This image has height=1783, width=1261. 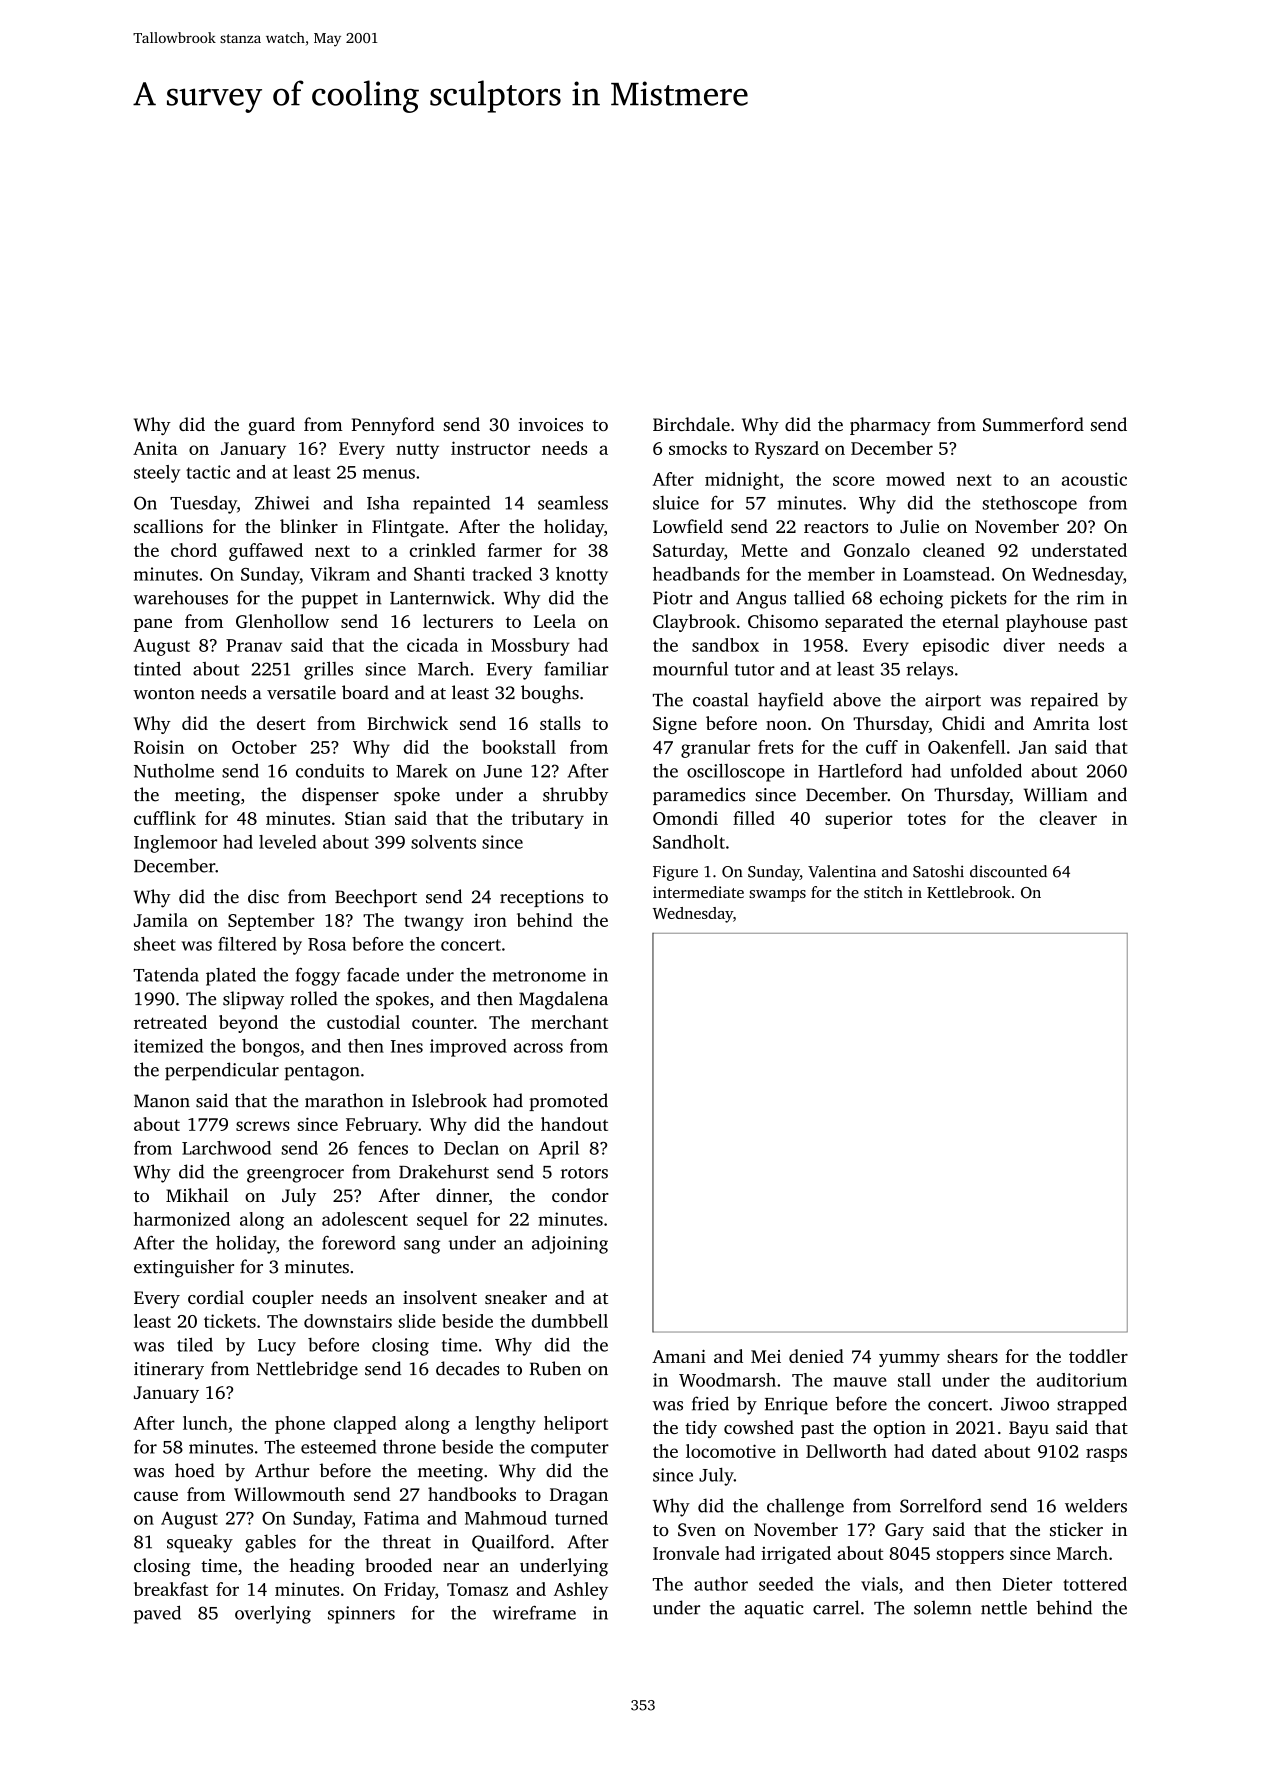 I want to click on adjoining, so click(x=570, y=1245).
